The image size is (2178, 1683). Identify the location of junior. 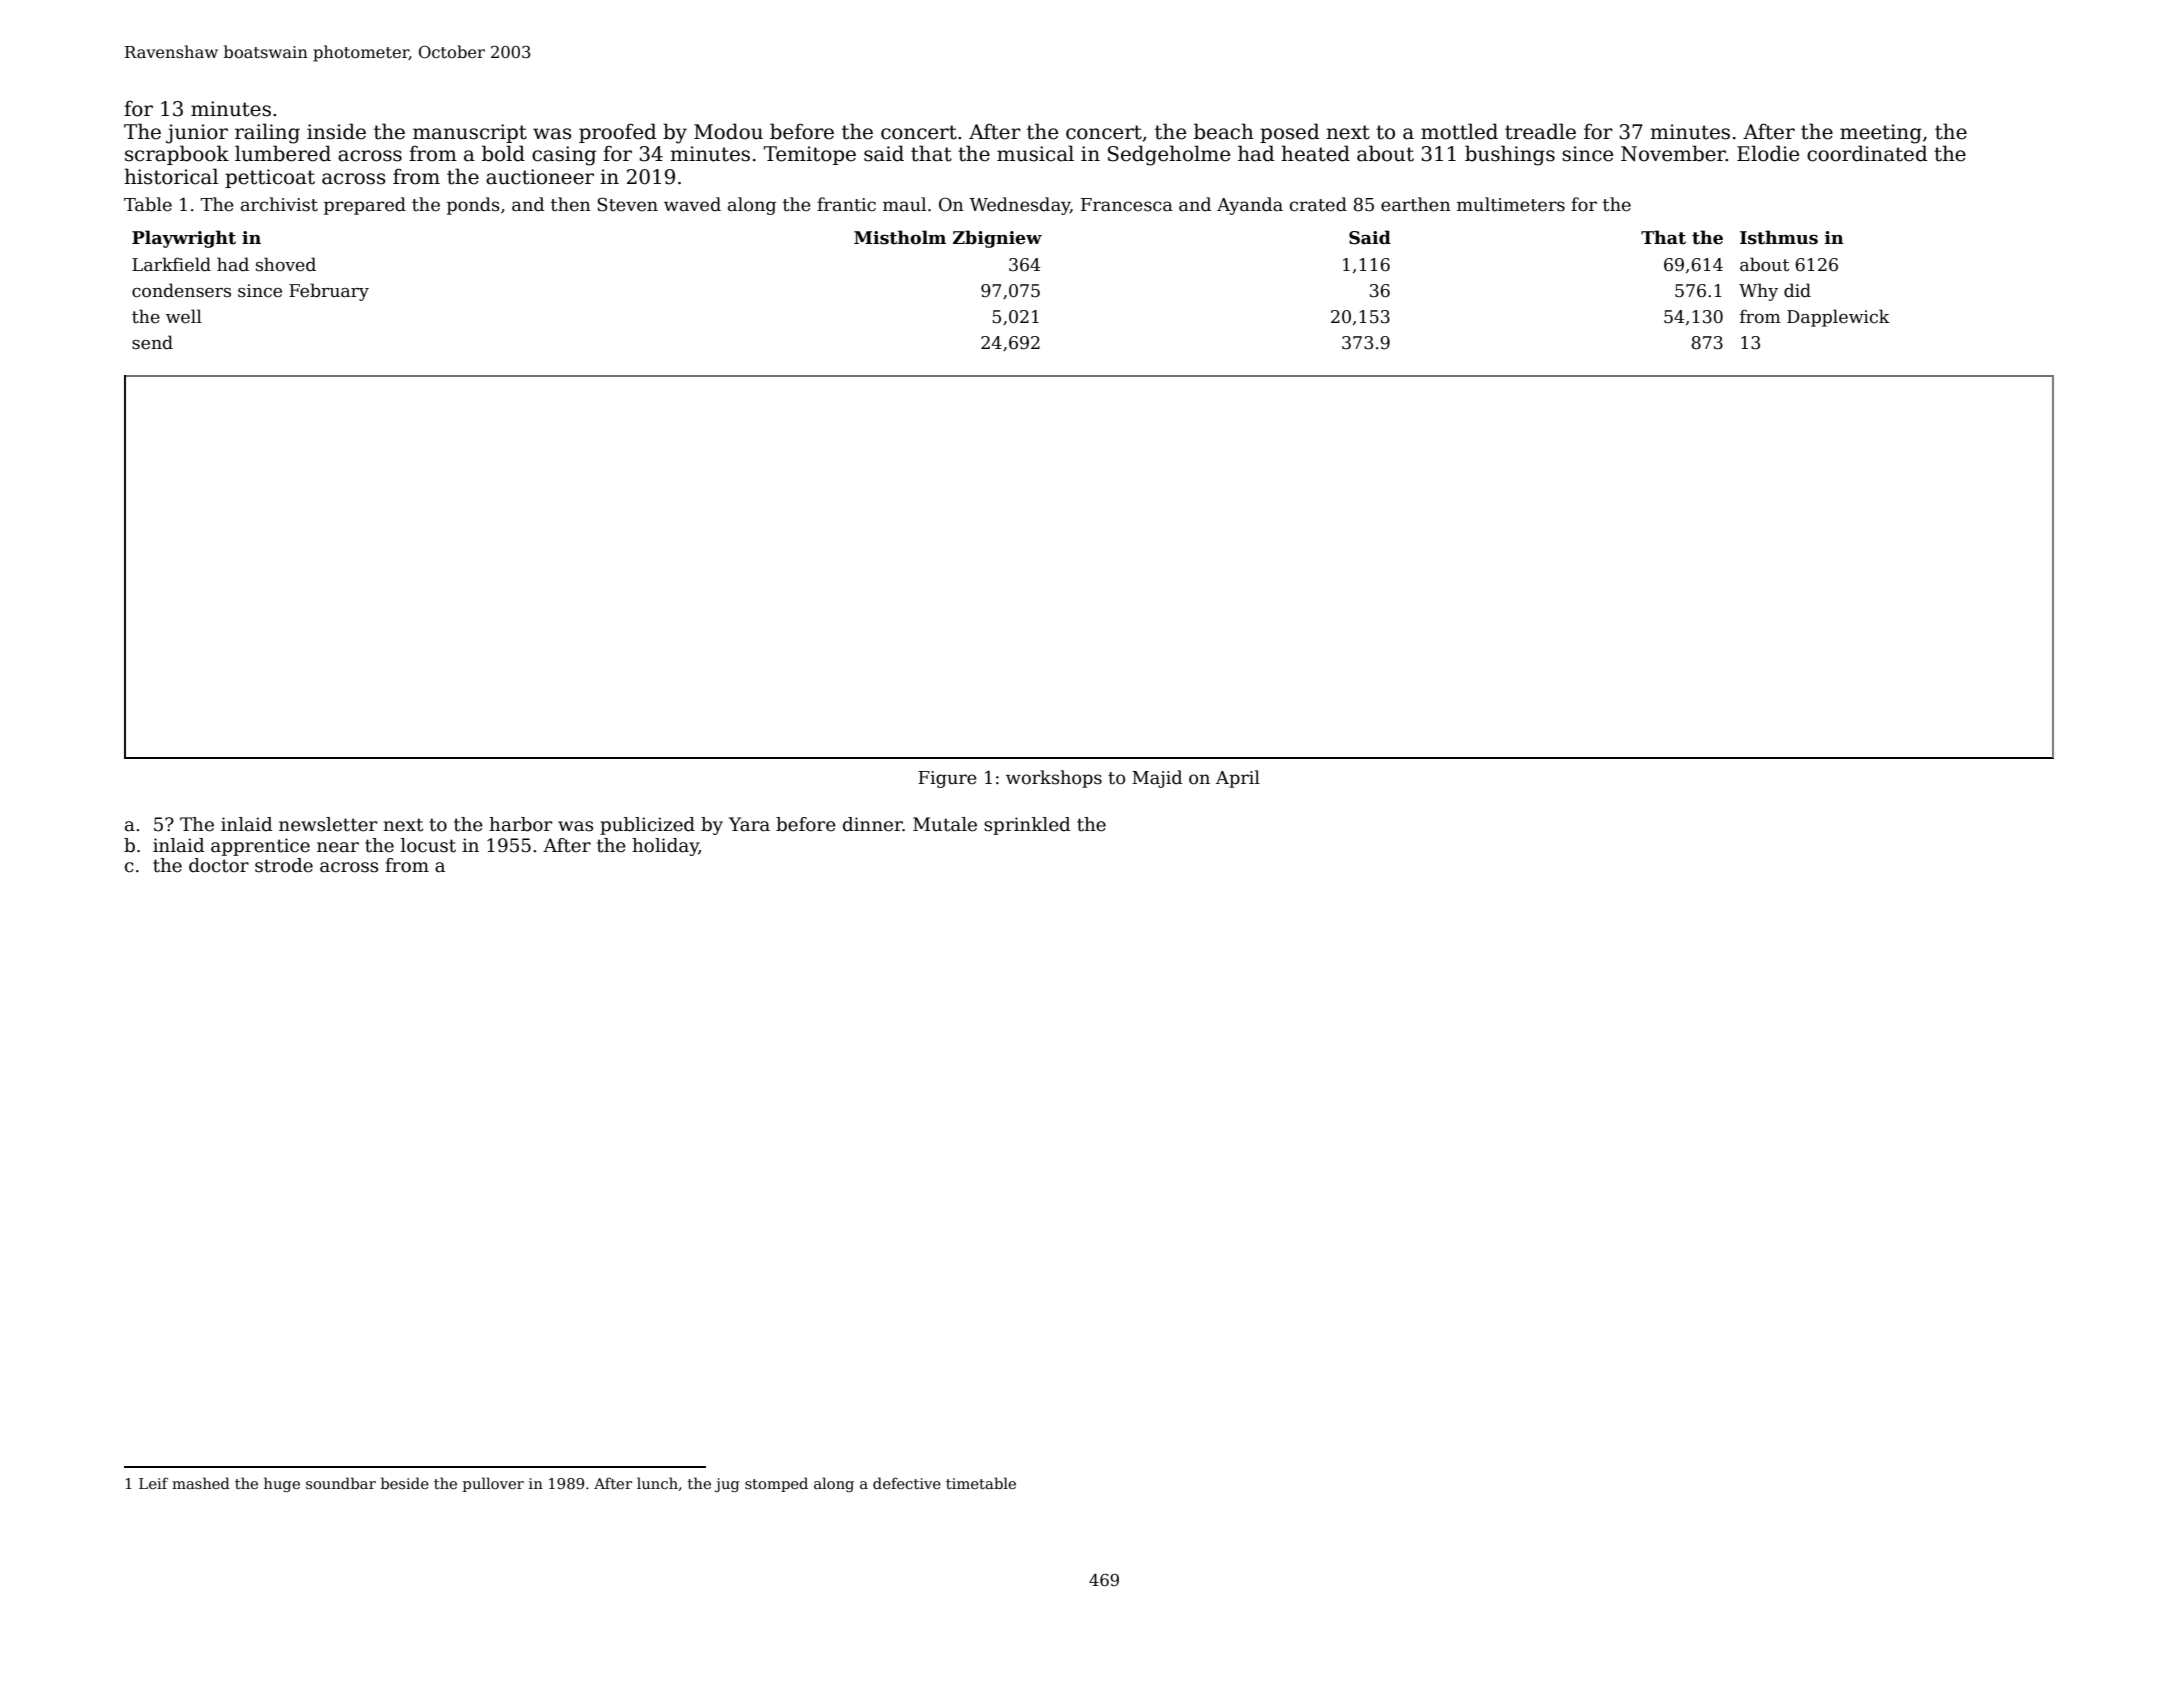
(197, 134).
